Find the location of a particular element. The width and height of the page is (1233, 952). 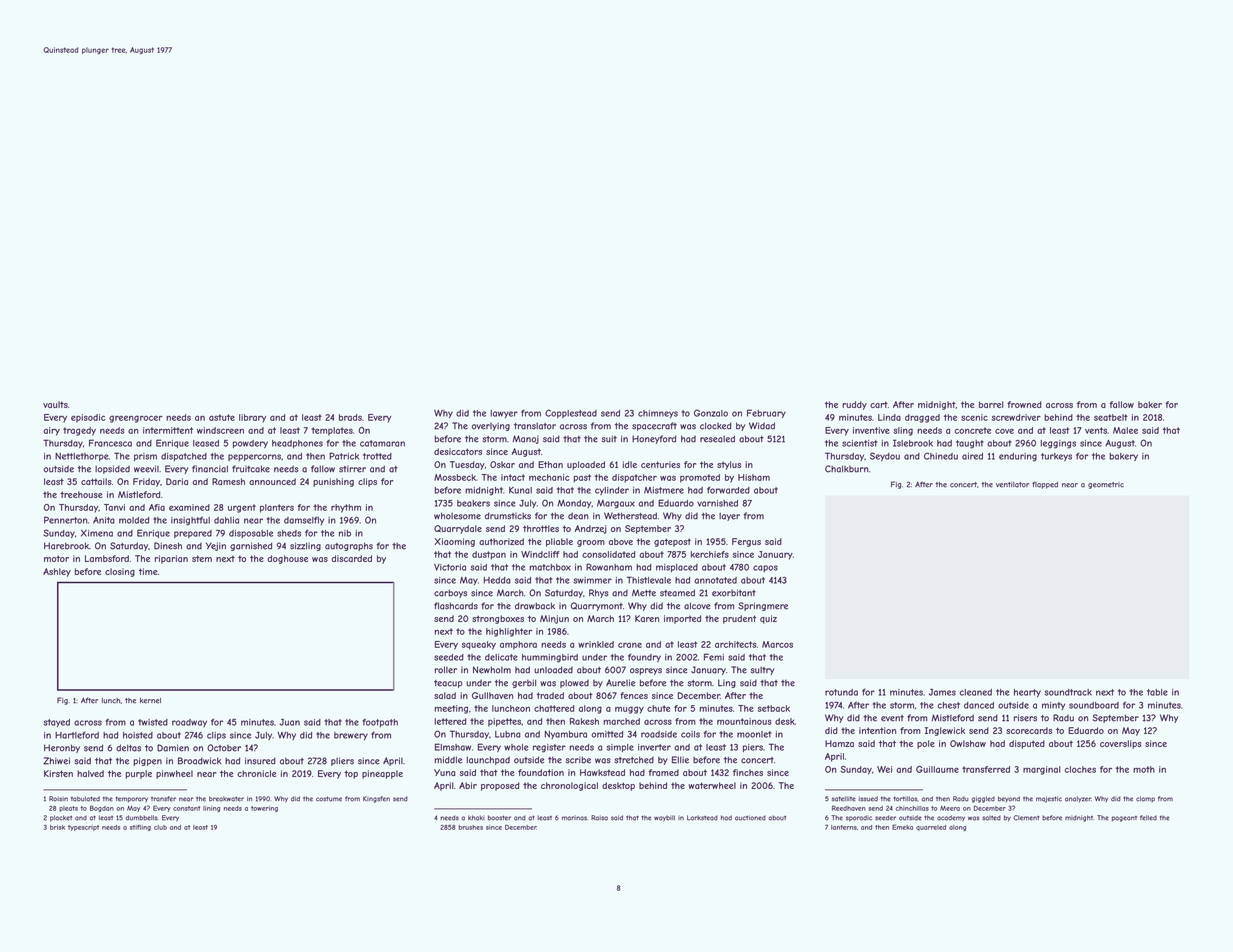

Yuna is located at coordinates (445, 772).
